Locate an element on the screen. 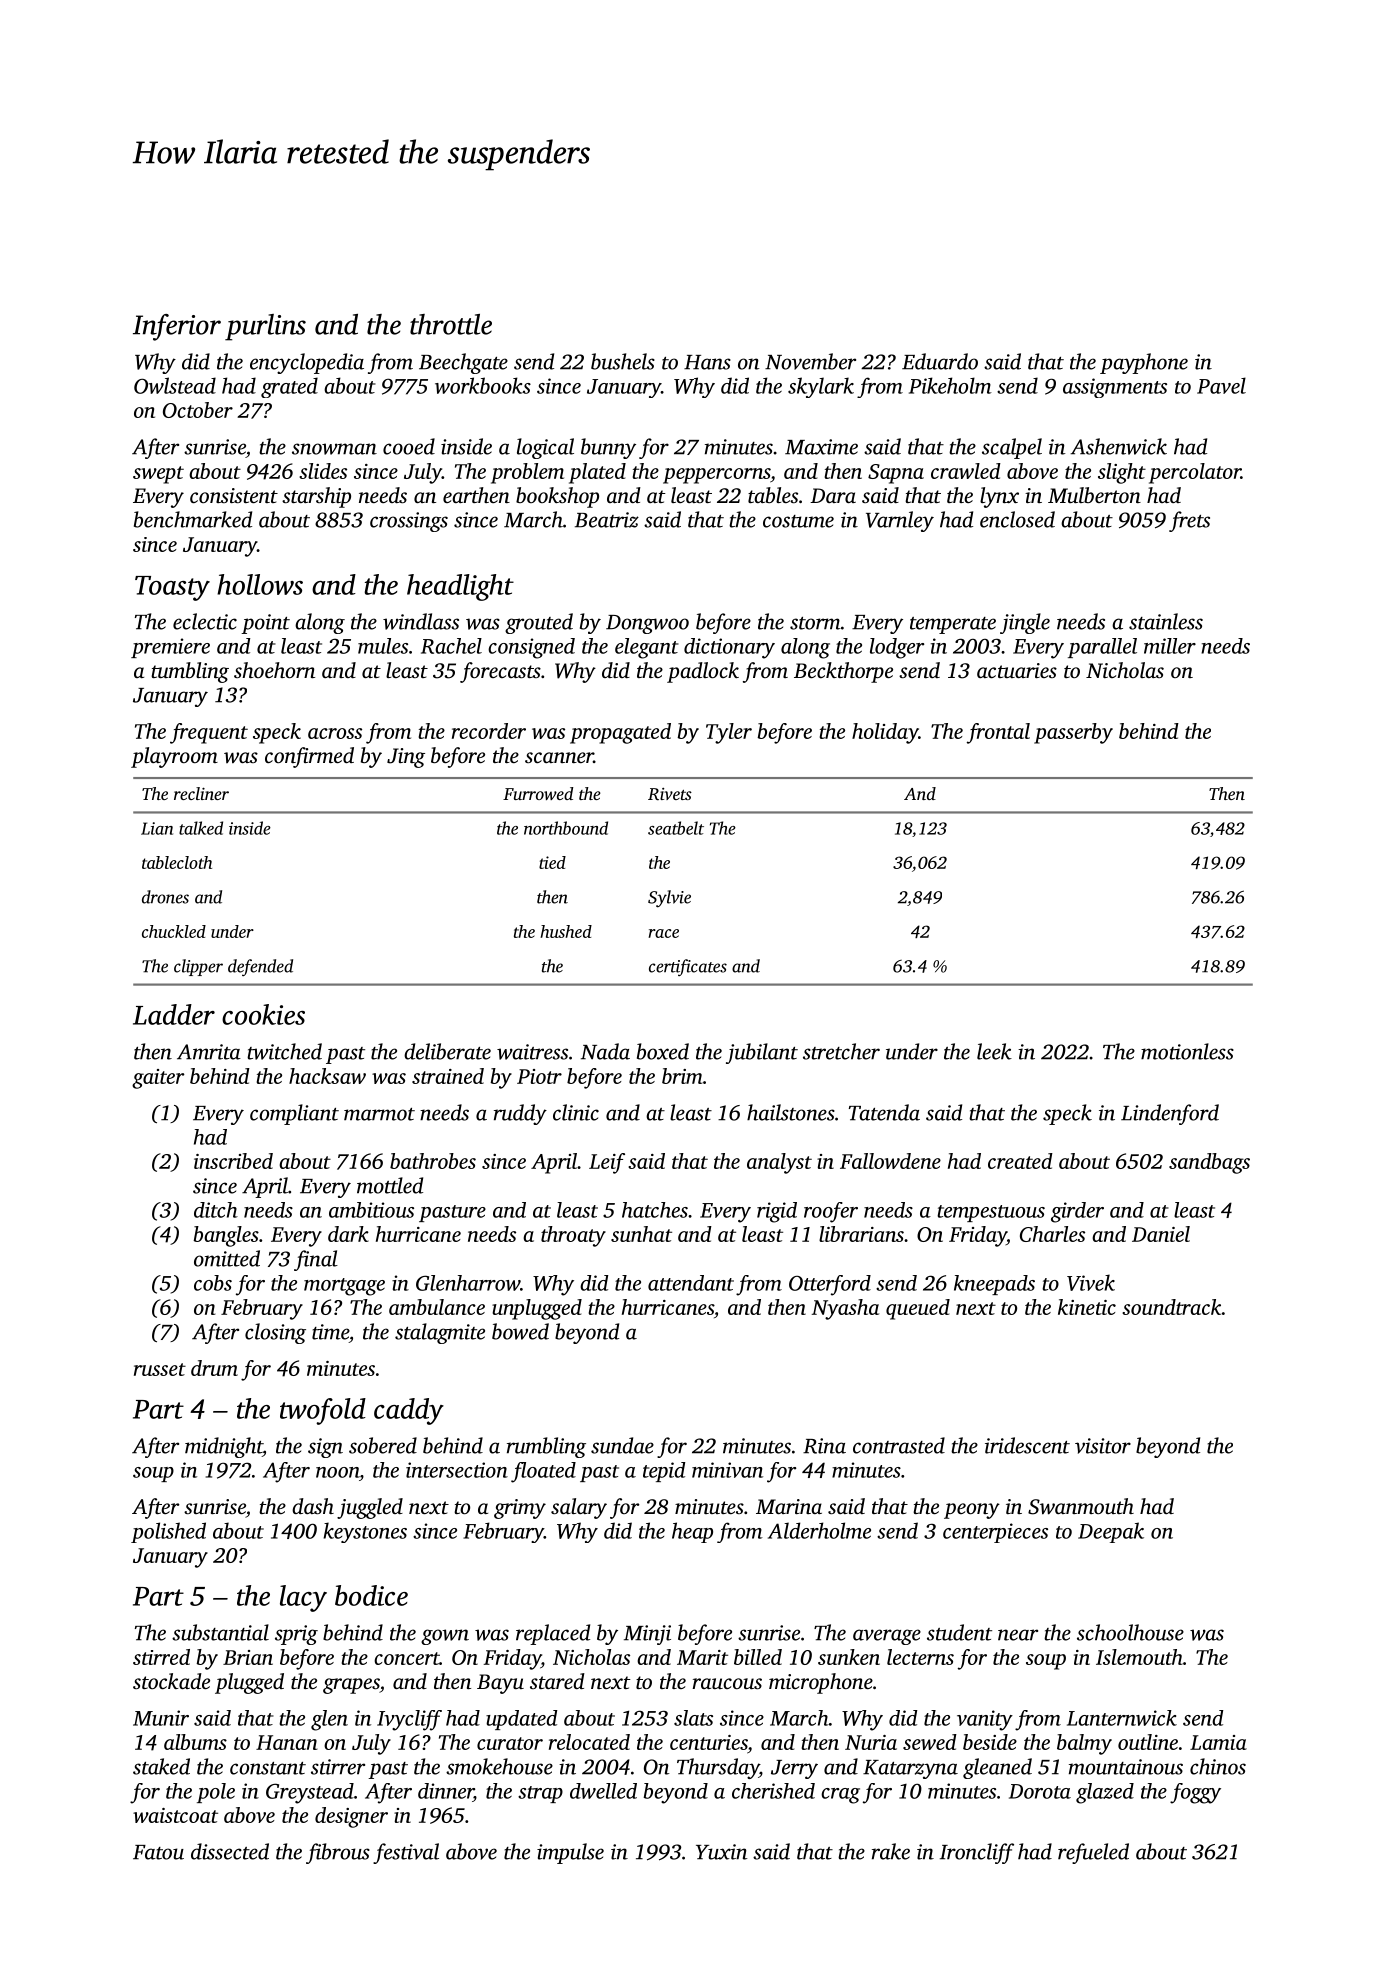 The height and width of the screenshot is (1969, 1386). drum is located at coordinates (214, 1368).
